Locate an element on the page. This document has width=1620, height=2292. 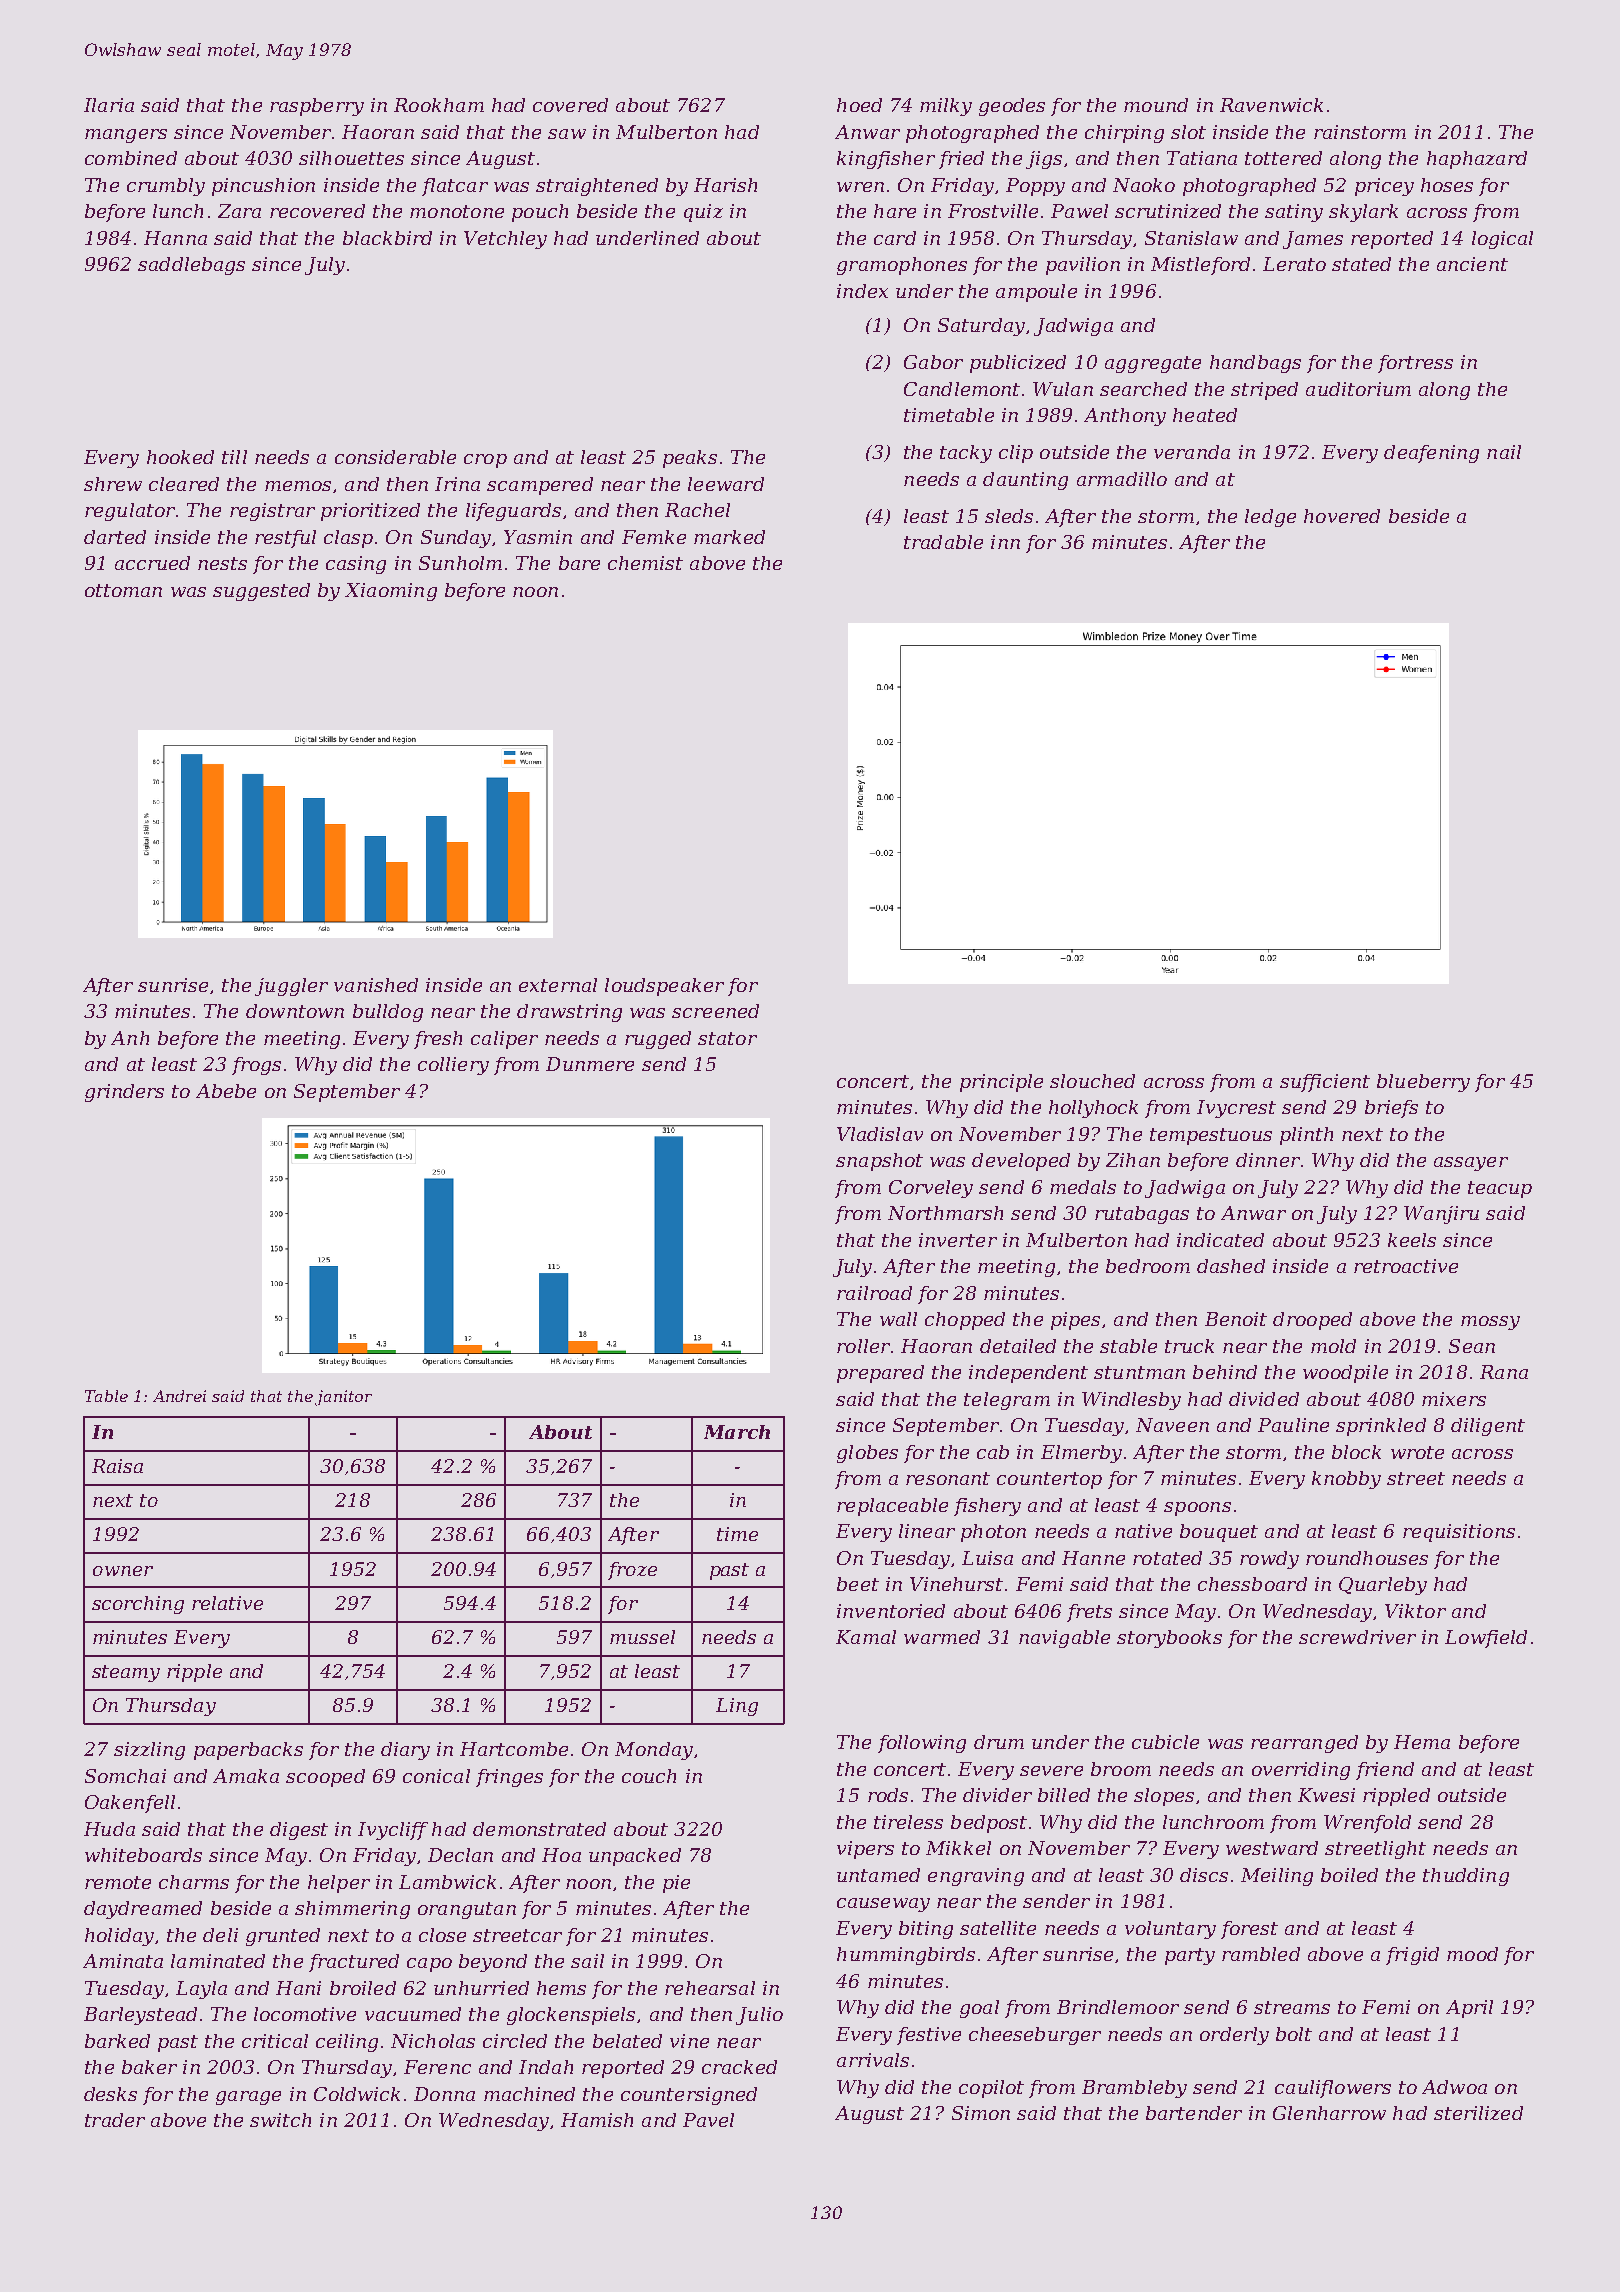
roller is located at coordinates (863, 1346).
